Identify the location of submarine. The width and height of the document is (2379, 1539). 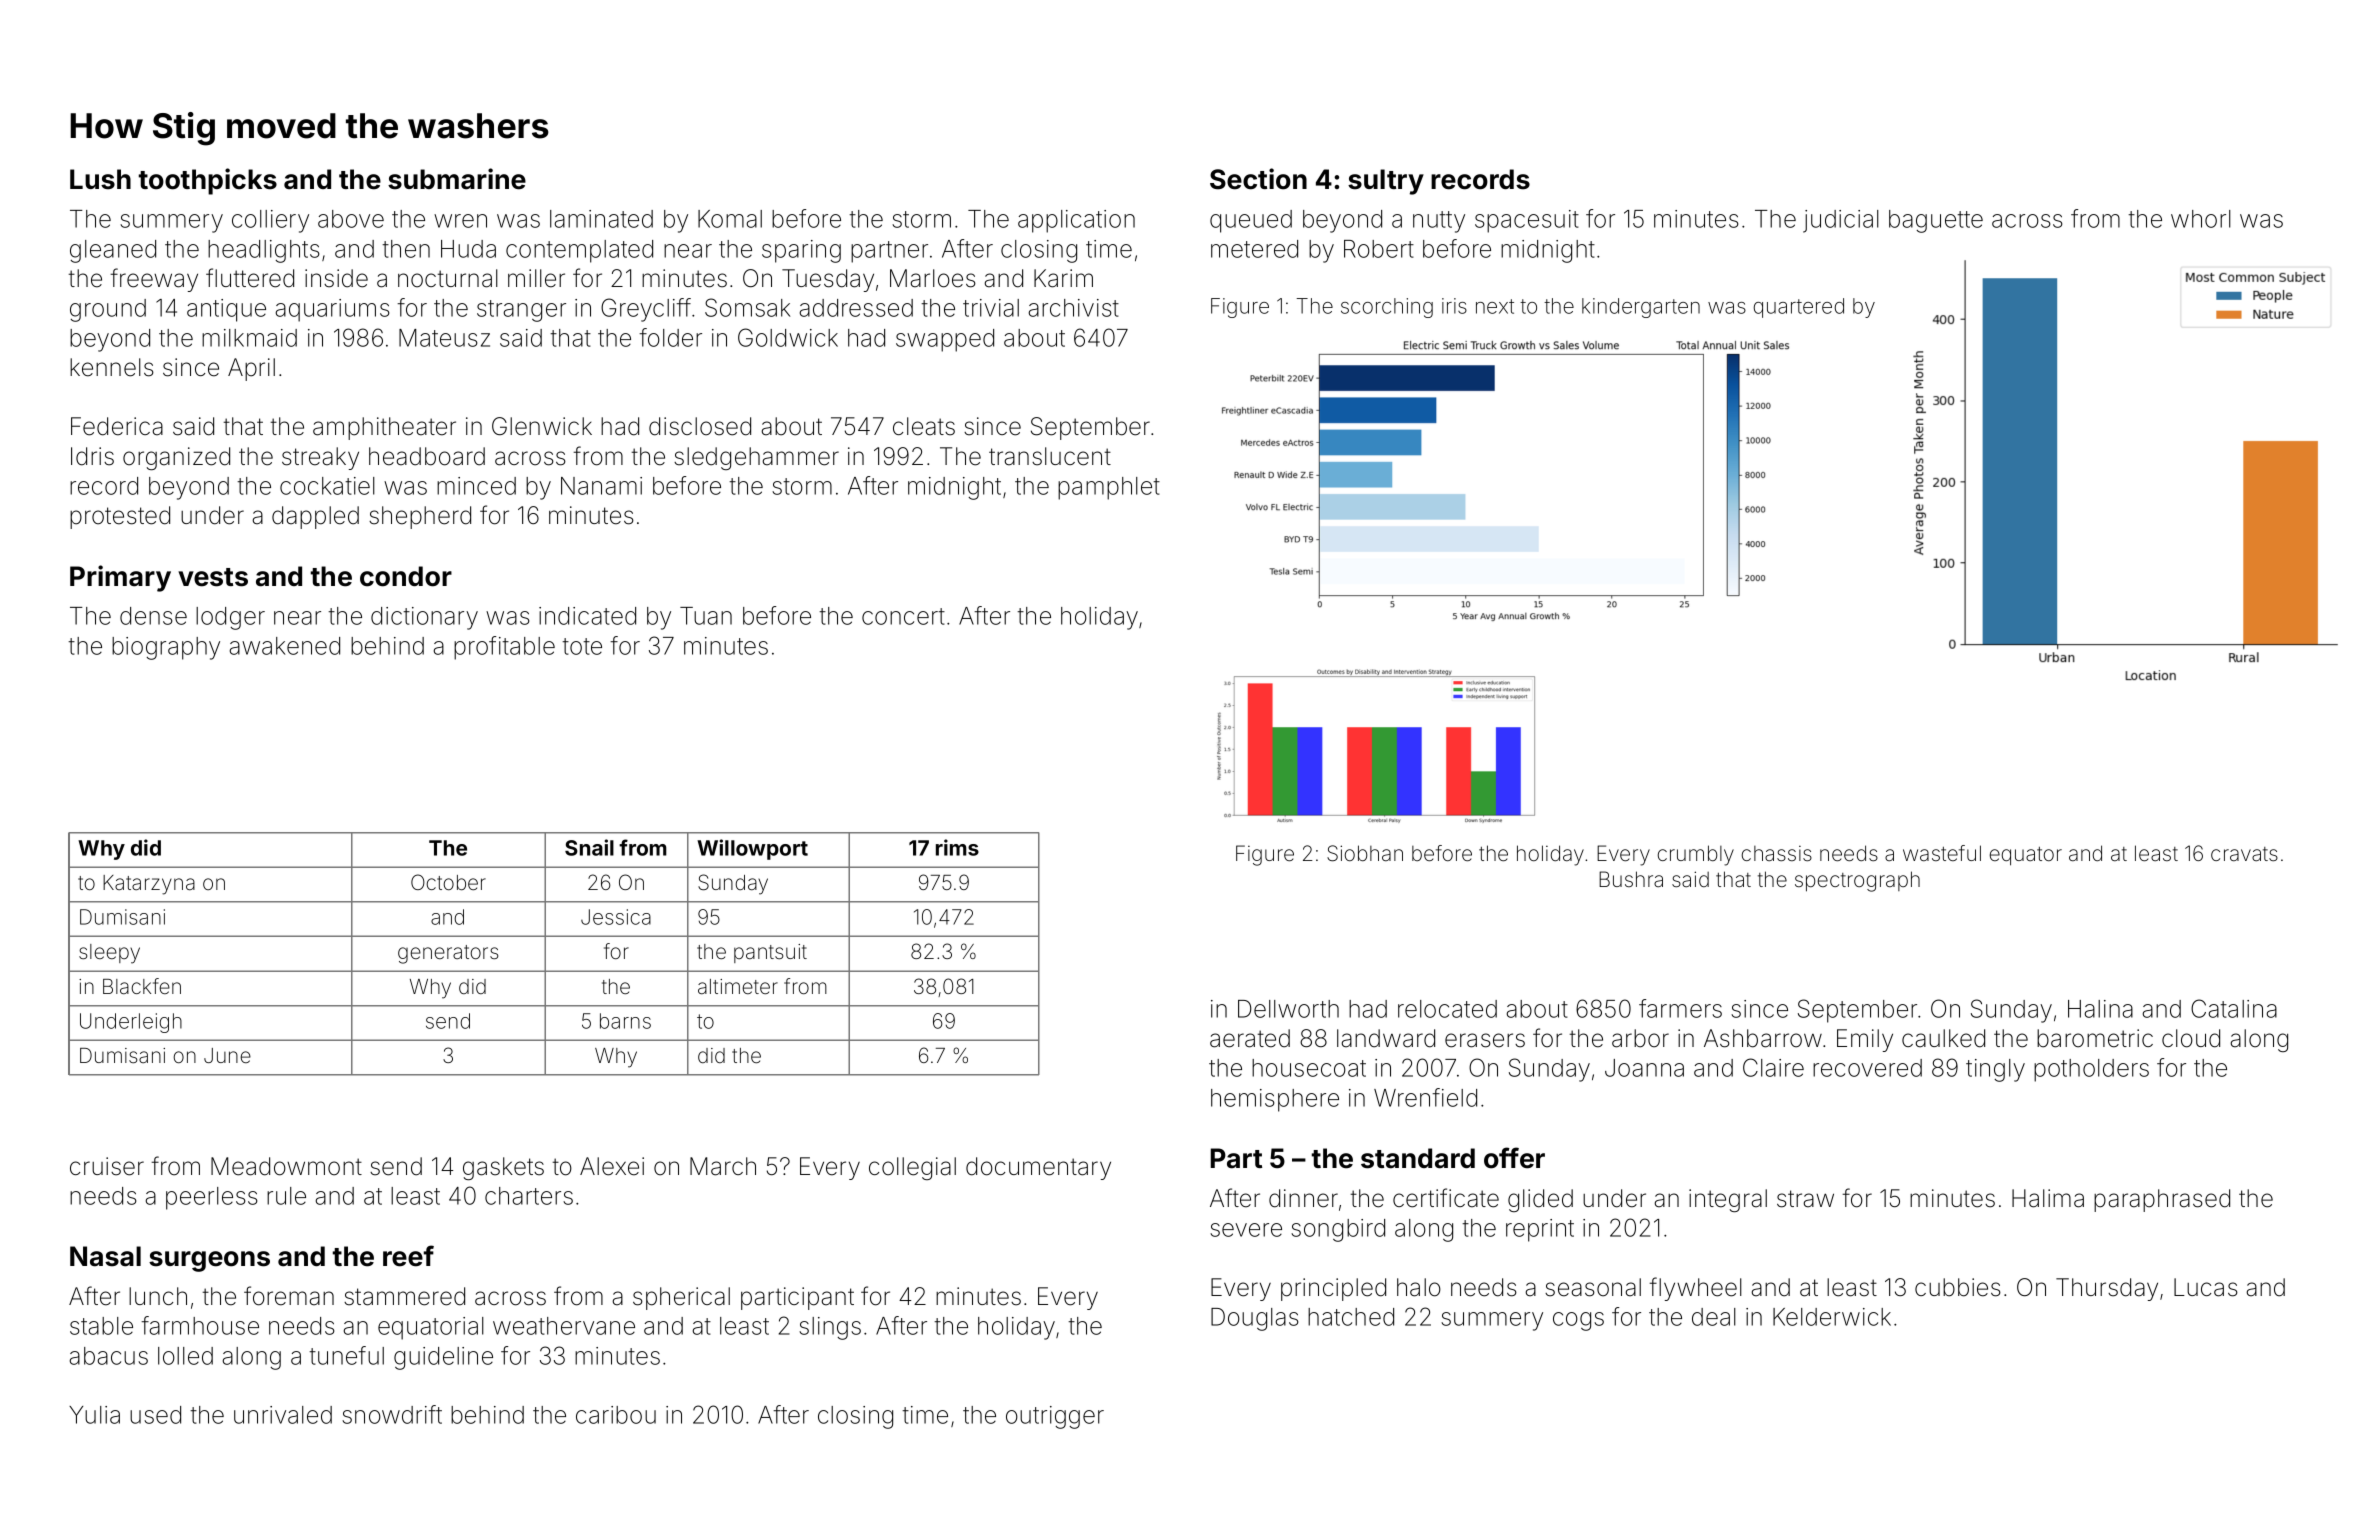
(457, 179).
